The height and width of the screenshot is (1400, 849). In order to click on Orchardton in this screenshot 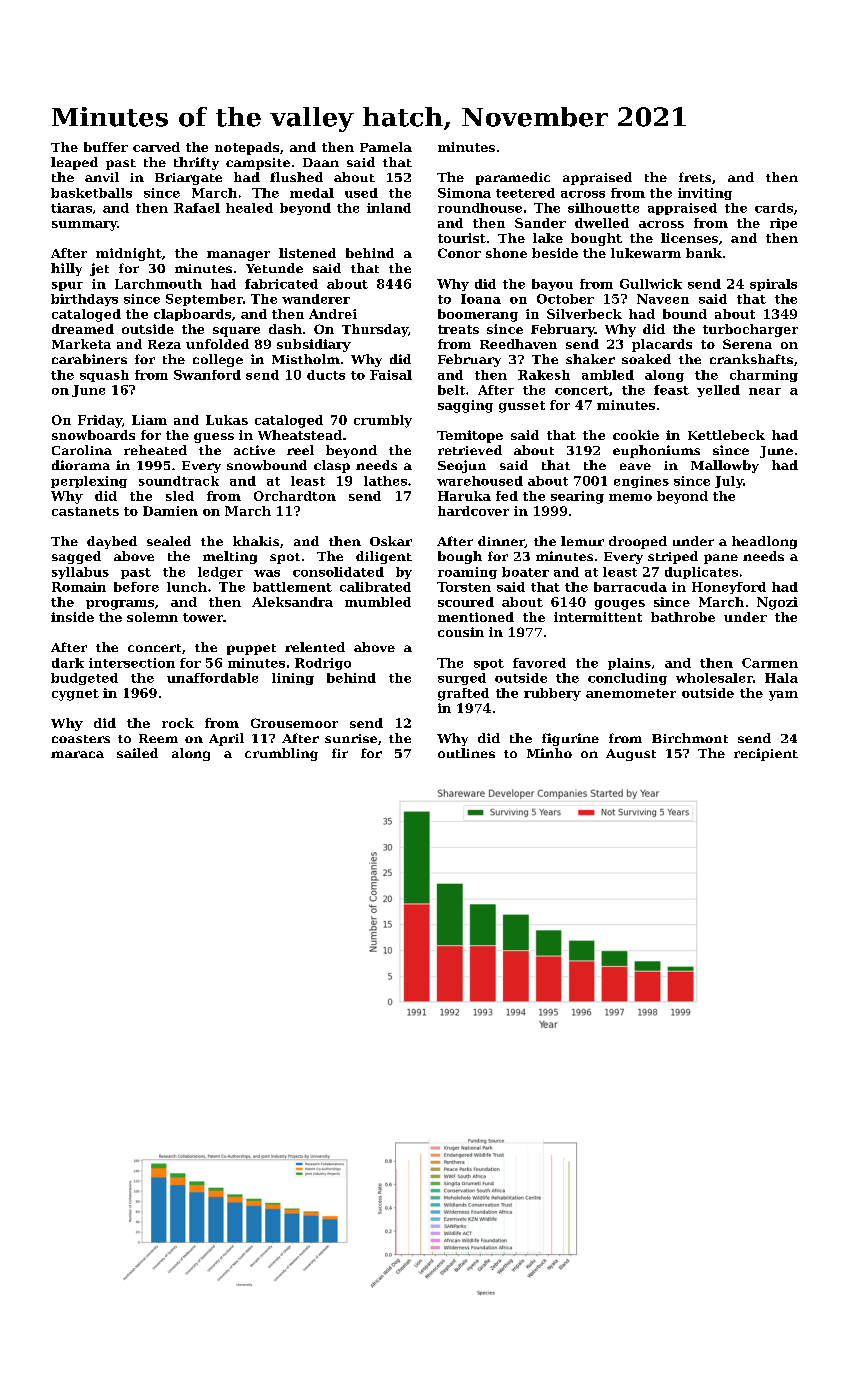, I will do `click(295, 496)`.
